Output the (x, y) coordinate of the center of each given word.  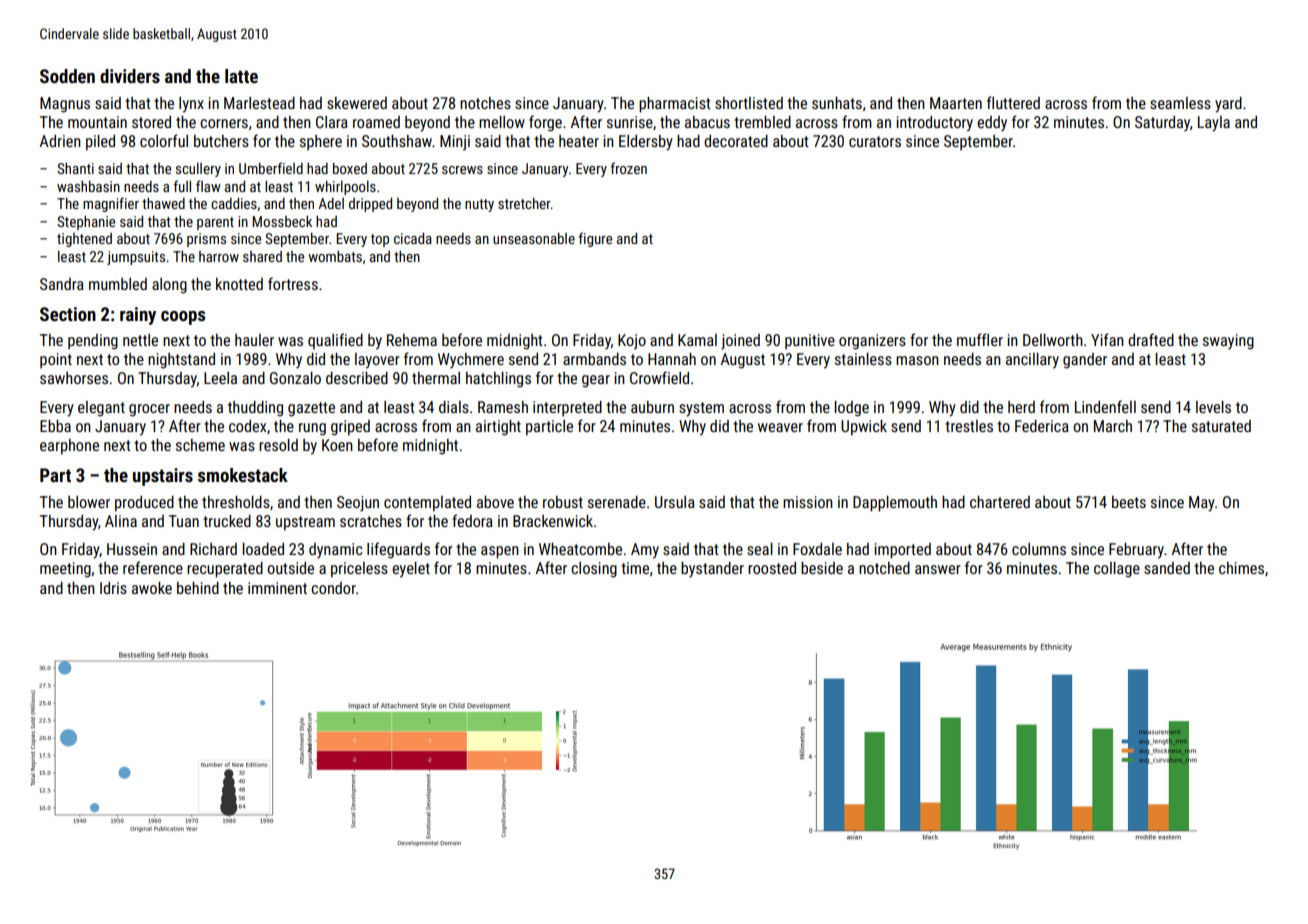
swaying (1228, 342)
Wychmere (471, 360)
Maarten (956, 103)
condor (333, 588)
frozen (629, 168)
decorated (736, 141)
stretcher (524, 203)
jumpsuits (136, 258)
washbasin (88, 186)
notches (485, 103)
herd (1021, 407)
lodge (851, 409)
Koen (337, 445)
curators (875, 141)
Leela (220, 378)
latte (241, 76)
